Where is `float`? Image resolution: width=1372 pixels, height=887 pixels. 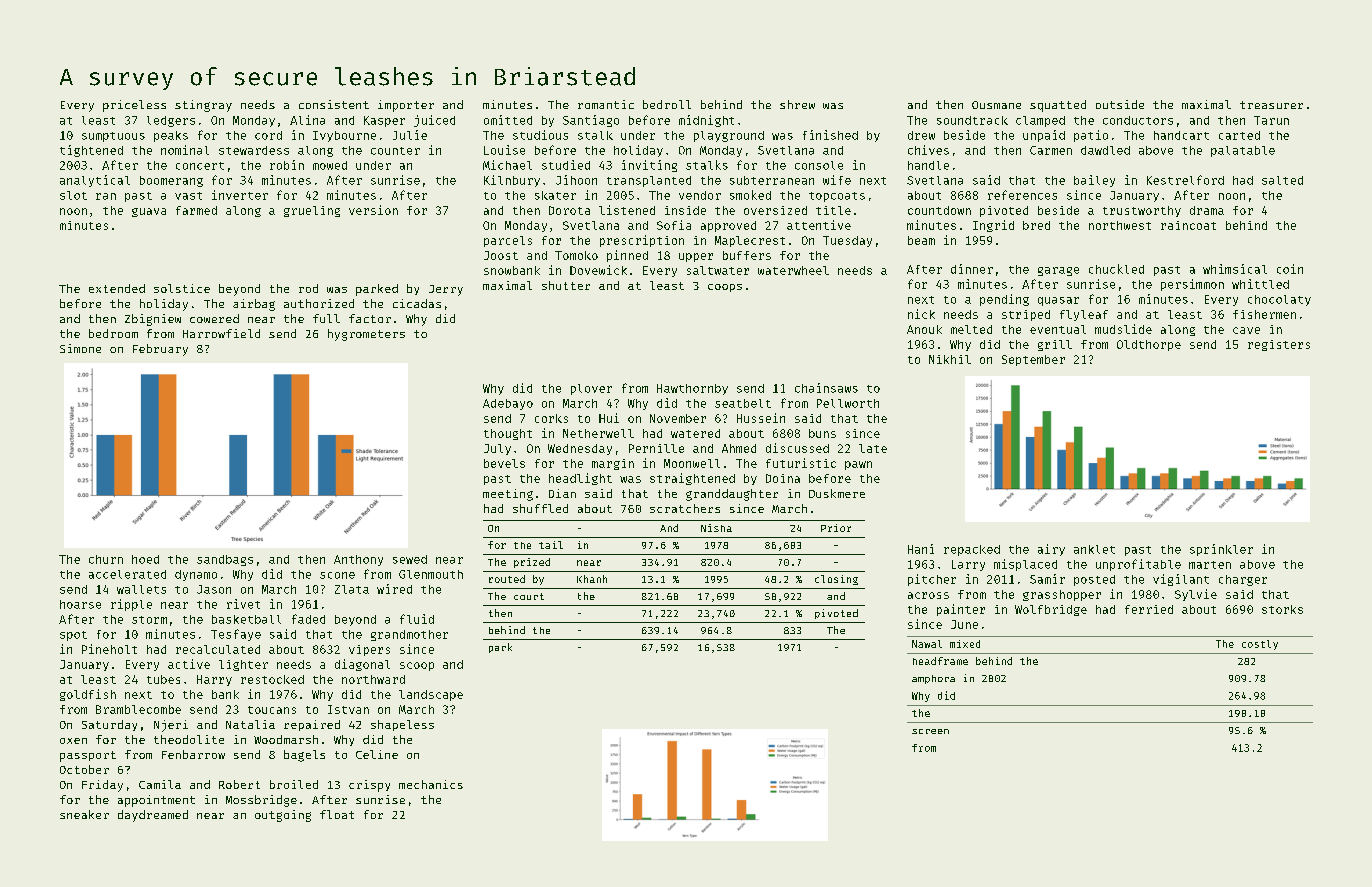 float is located at coordinates (337, 814).
